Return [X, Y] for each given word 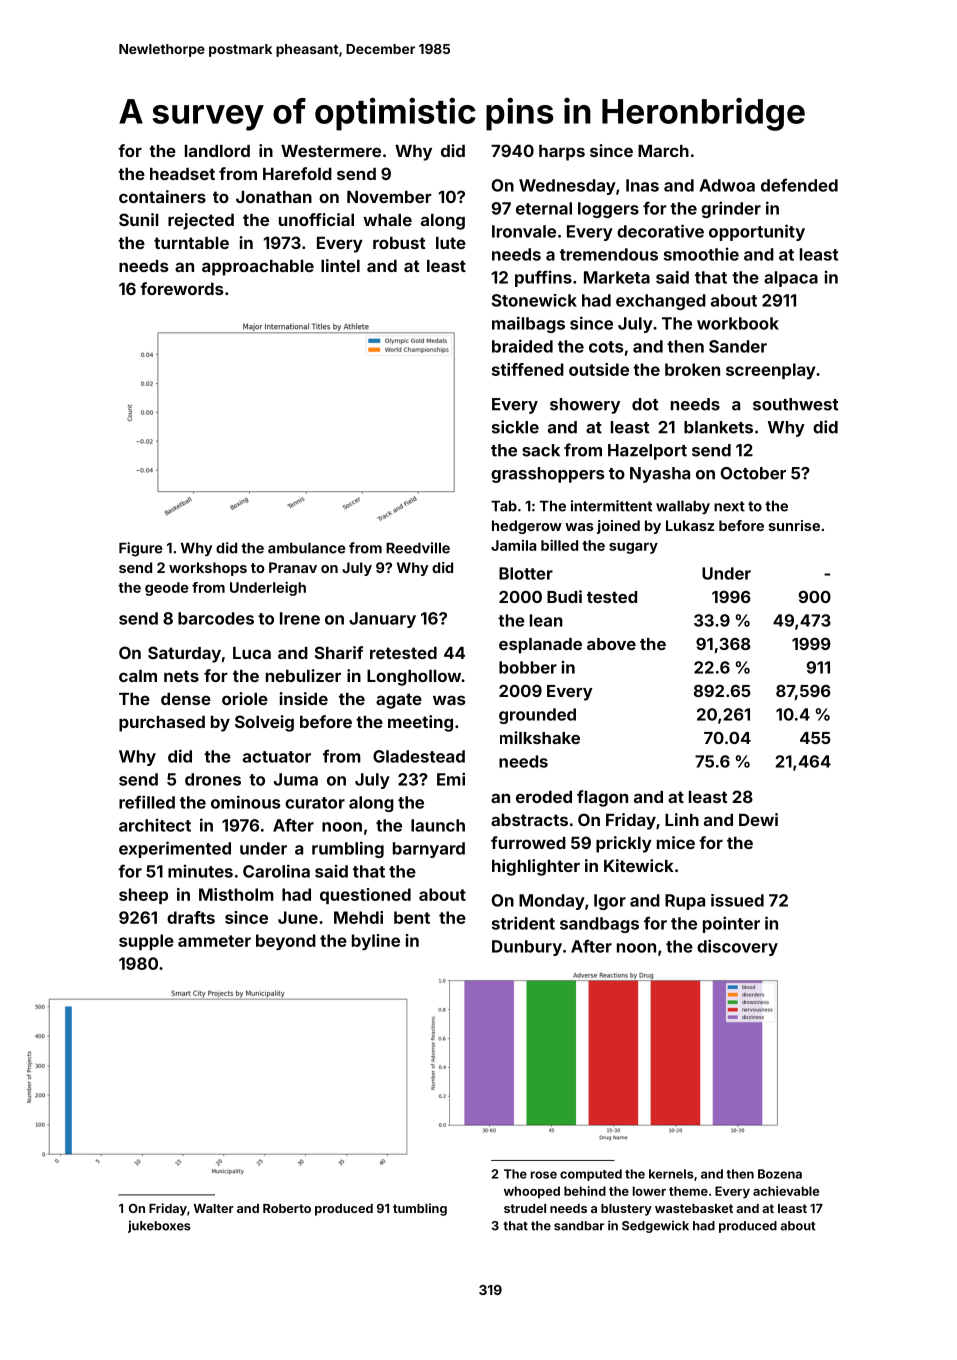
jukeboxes [159, 1226]
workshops [208, 569]
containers [162, 196]
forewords [181, 288]
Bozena [780, 1174]
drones [213, 779]
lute [451, 243]
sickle [515, 427]
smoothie [701, 254]
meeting [420, 723]
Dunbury [527, 948]
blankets [718, 427]
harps [562, 153]
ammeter [214, 941]
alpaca [791, 279]
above [611, 644]
